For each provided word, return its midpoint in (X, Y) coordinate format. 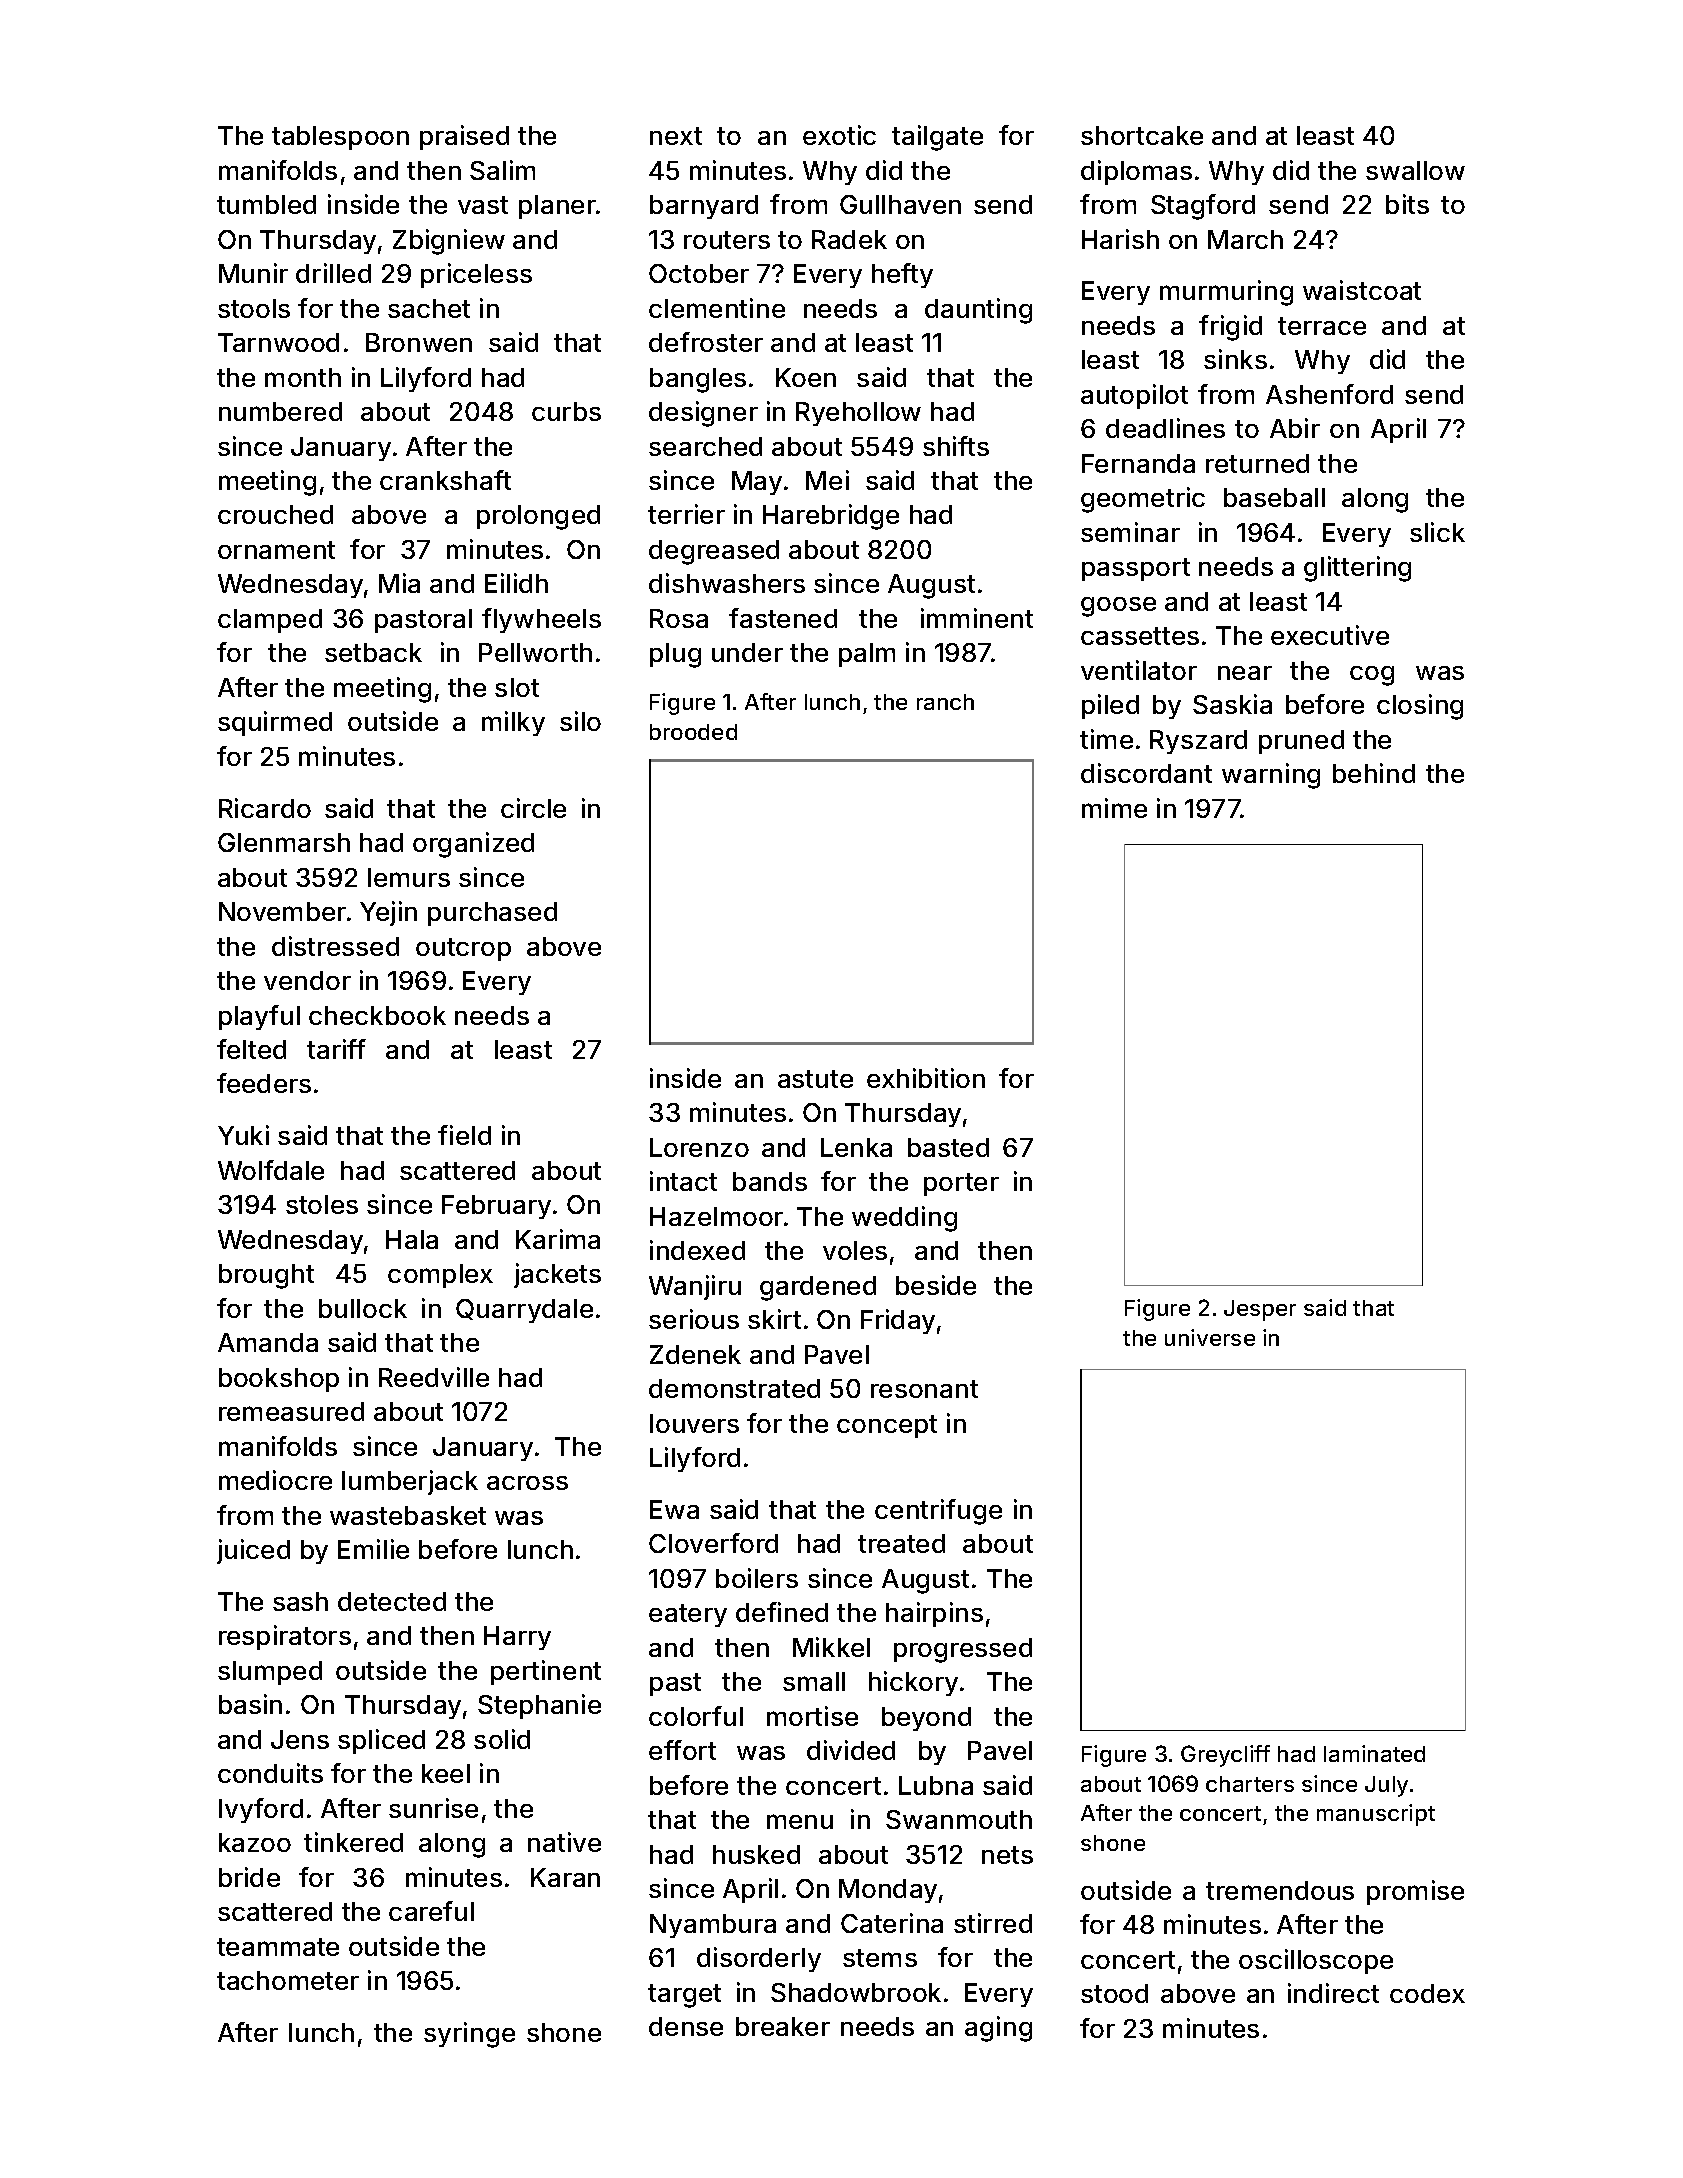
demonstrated (734, 1388)
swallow (1415, 170)
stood (1114, 1993)
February (496, 1207)
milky (513, 723)
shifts (956, 446)
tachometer (288, 1980)
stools (254, 308)
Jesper (1260, 1310)
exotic (839, 135)
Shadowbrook (856, 1992)
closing (1420, 707)
